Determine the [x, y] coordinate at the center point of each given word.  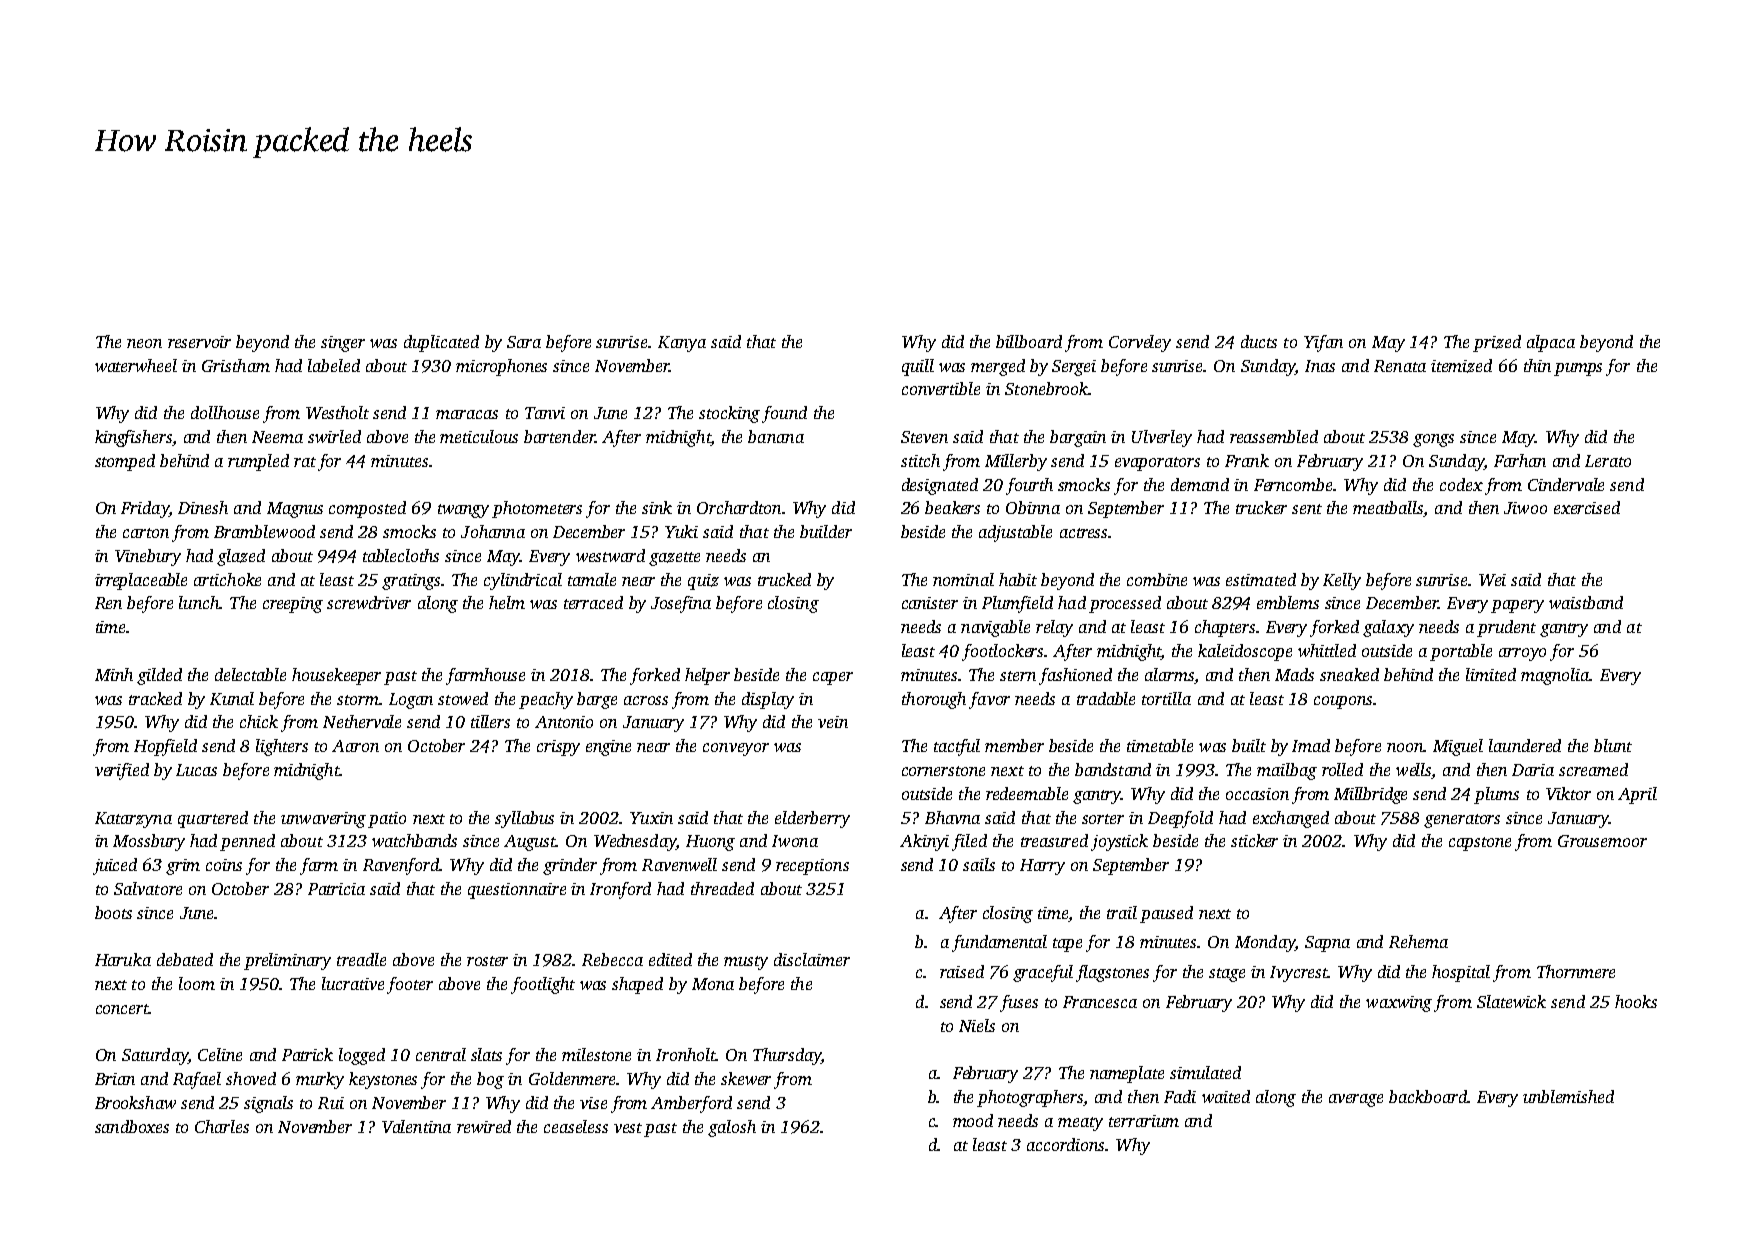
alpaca [1551, 343]
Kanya [682, 344]
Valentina [416, 1126]
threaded [722, 888]
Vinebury [148, 557]
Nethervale [362, 721]
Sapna [1327, 944]
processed [1125, 604]
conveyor [736, 749]
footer [410, 985]
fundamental [999, 943]
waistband [1586, 602]
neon [144, 343]
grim [183, 867]
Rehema [1418, 941]
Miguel [1458, 747]
